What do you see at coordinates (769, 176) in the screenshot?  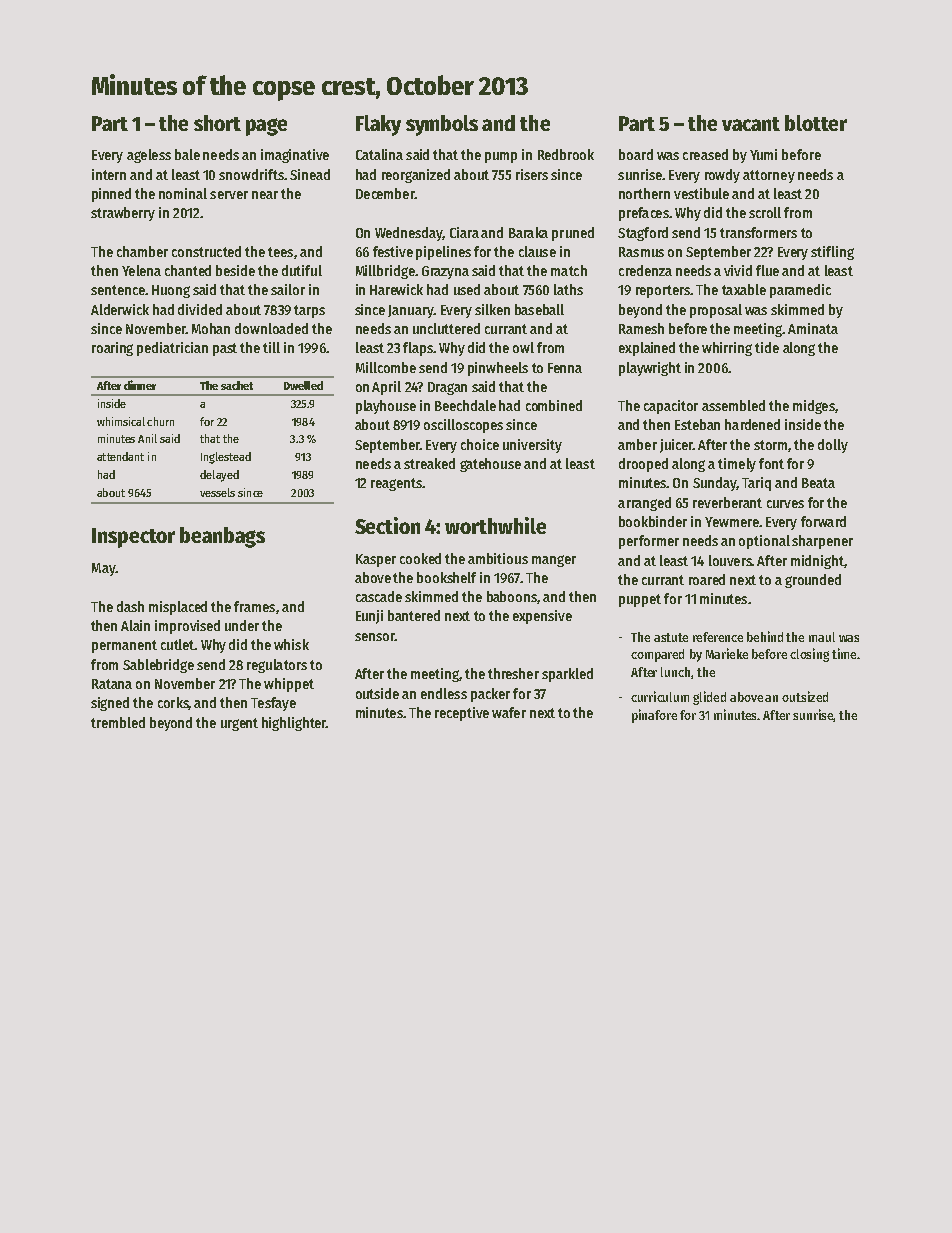 I see `attorney` at bounding box center [769, 176].
